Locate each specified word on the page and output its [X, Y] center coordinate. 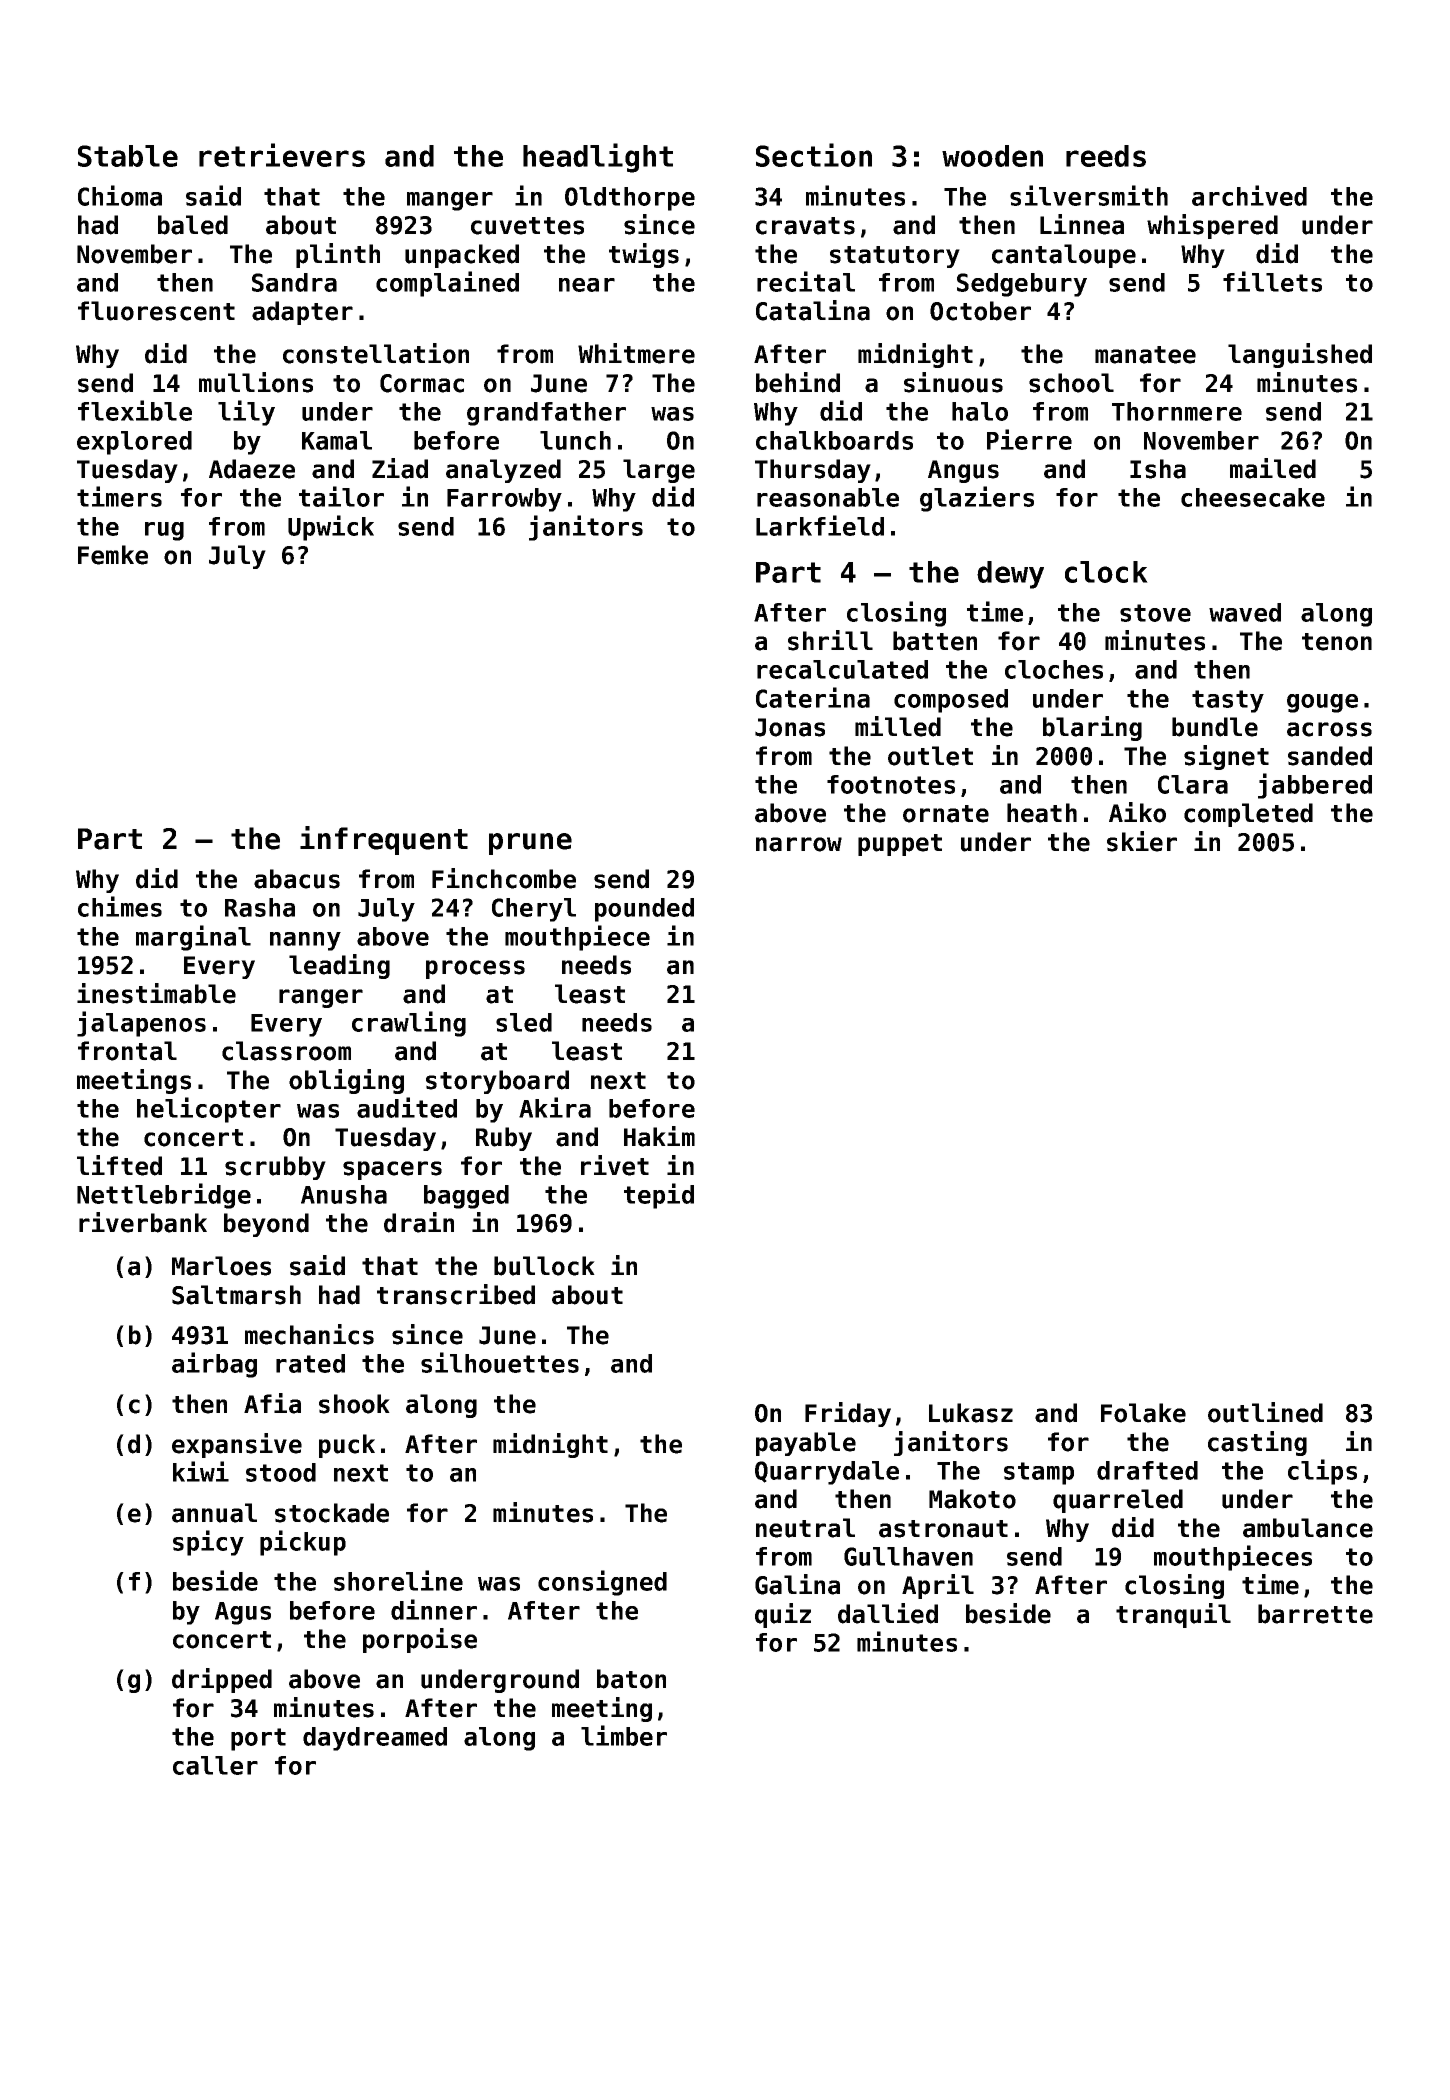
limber [624, 1735]
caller [215, 1765]
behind [798, 382]
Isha [1158, 469]
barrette [1315, 1614]
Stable [128, 156]
